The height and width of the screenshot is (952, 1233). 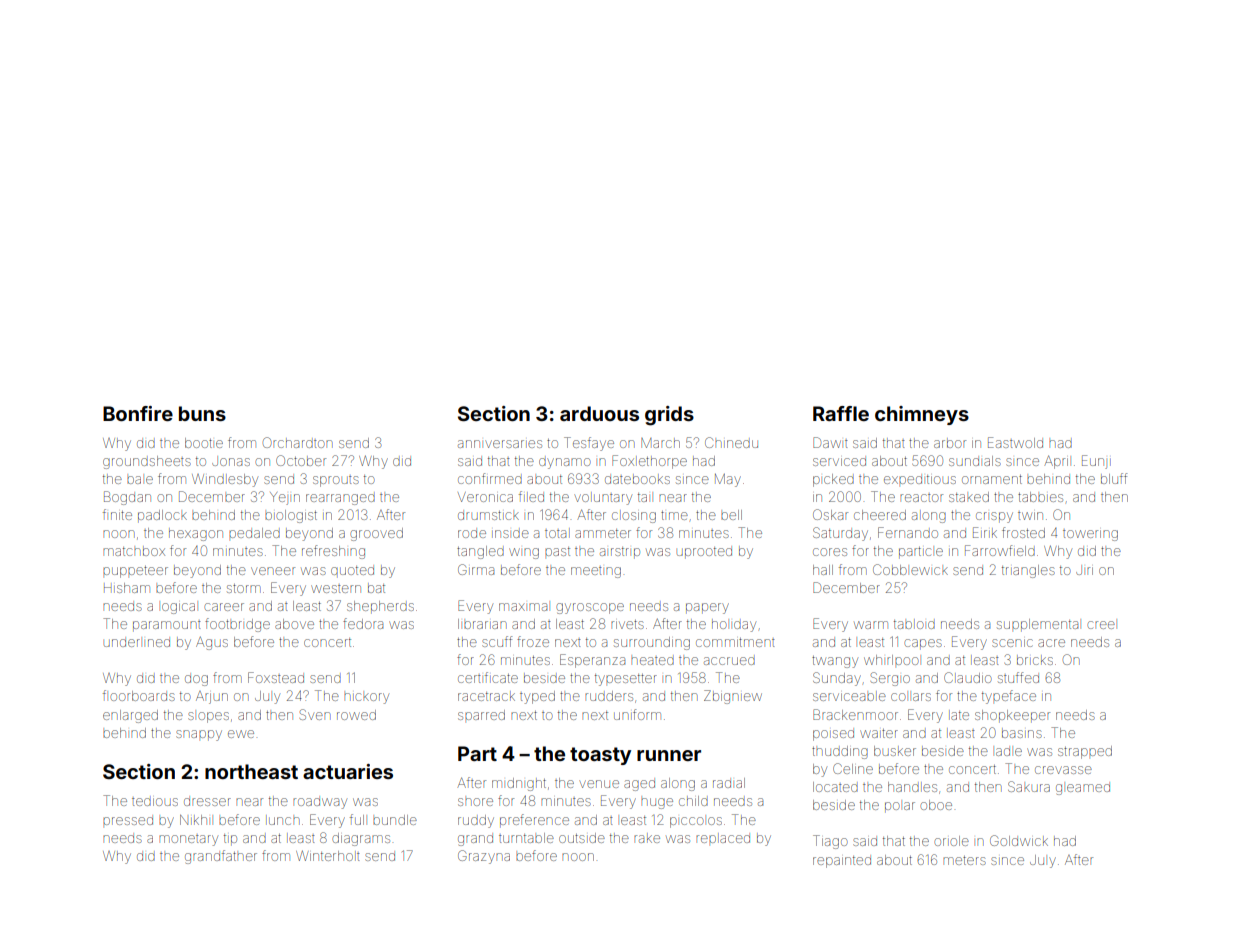 What do you see at coordinates (731, 442) in the screenshot?
I see `Chinedu` at bounding box center [731, 442].
